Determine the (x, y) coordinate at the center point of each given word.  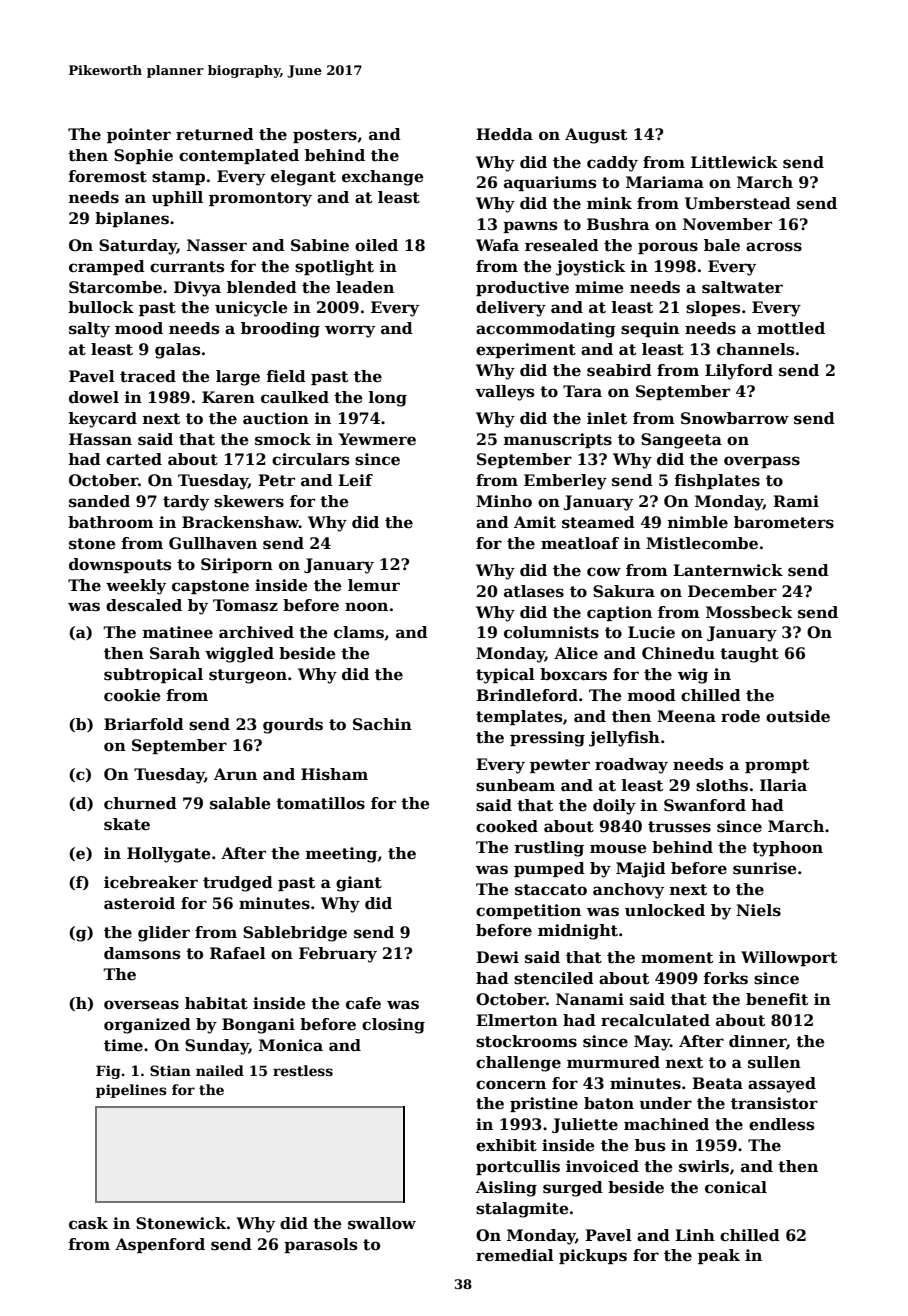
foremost (108, 176)
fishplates (717, 481)
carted (134, 459)
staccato (551, 890)
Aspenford (160, 1245)
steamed (598, 522)
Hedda (504, 134)
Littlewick (734, 162)
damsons (142, 953)
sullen (774, 1062)
